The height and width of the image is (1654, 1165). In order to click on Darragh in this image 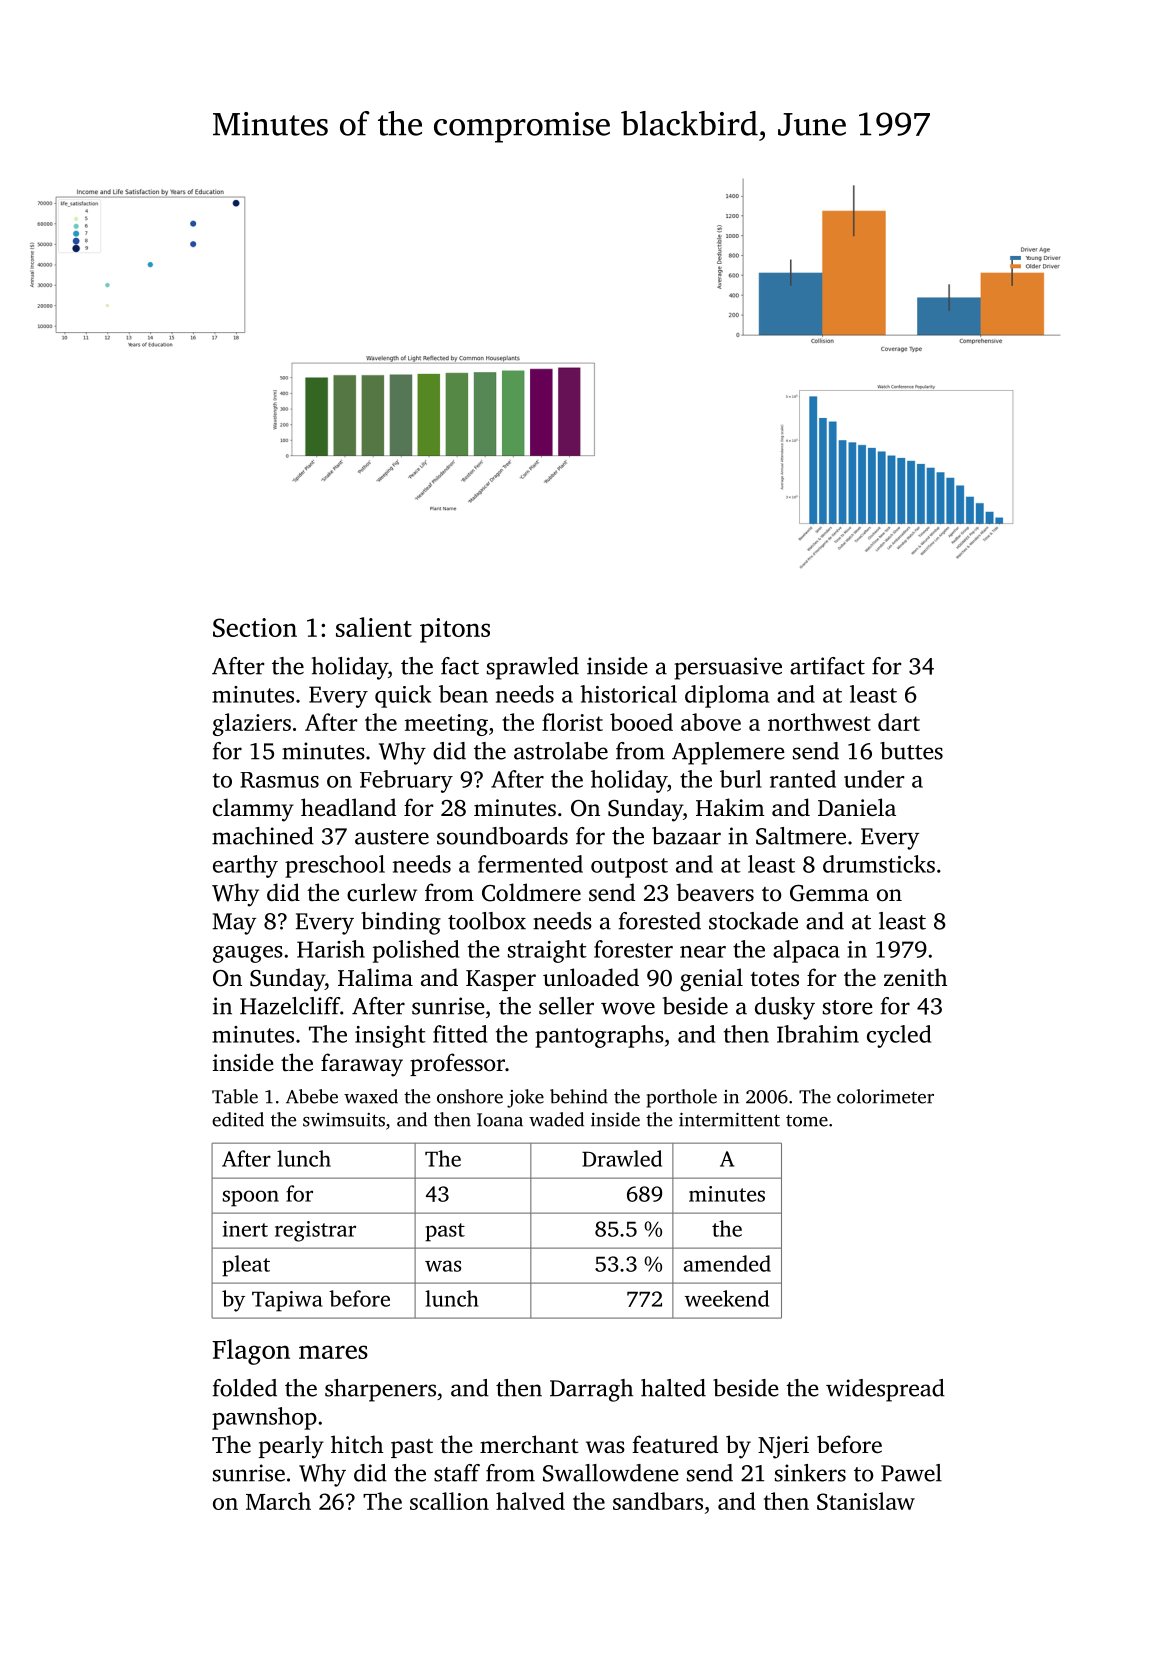, I will do `click(591, 1390)`.
